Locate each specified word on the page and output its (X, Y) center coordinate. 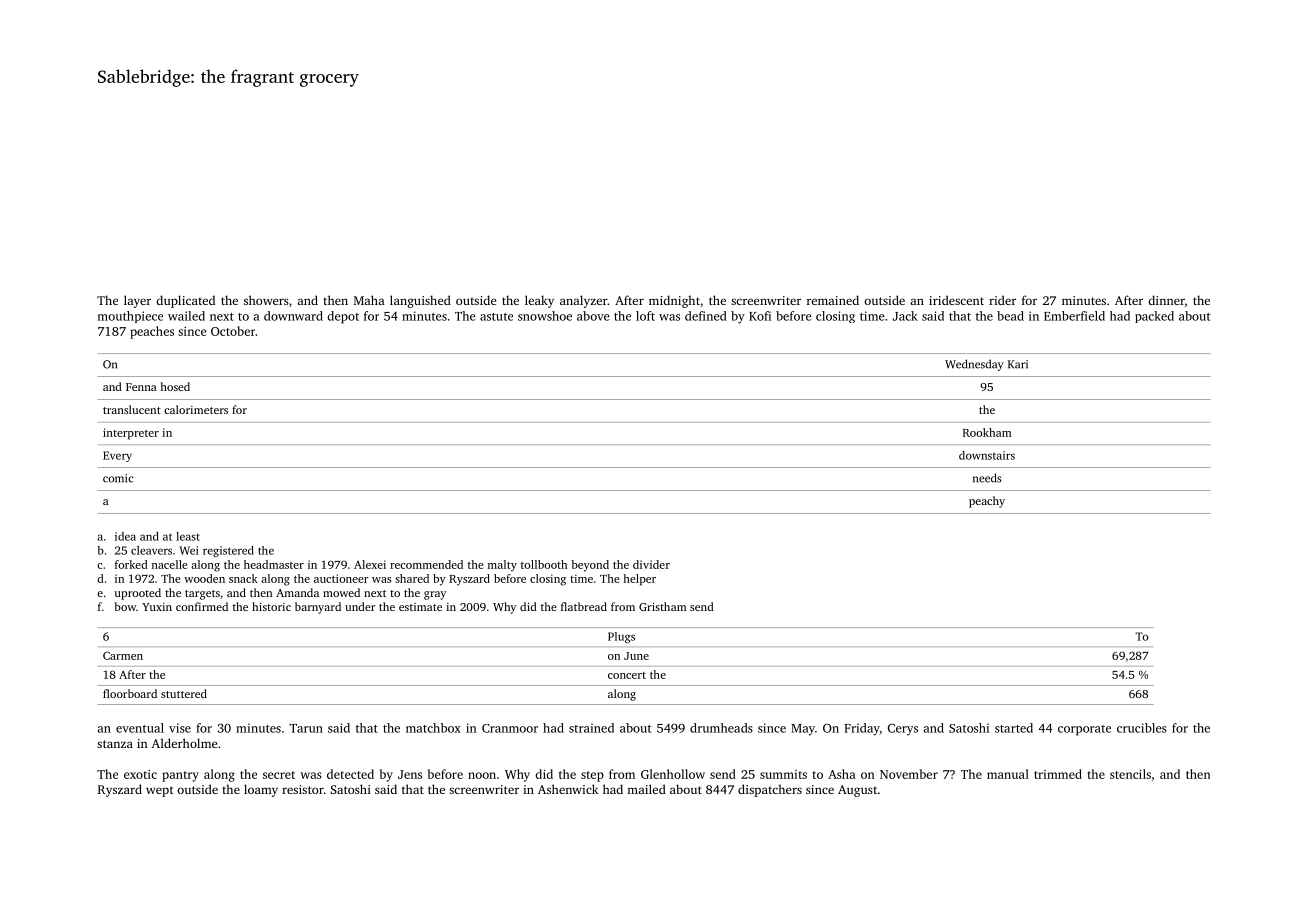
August (857, 791)
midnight (674, 301)
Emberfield (1074, 316)
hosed (175, 386)
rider (1002, 300)
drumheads (721, 728)
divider (651, 564)
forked (131, 564)
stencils (1130, 774)
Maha (369, 300)
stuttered (184, 693)
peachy (987, 502)
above (593, 316)
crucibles (1142, 728)
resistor (303, 789)
